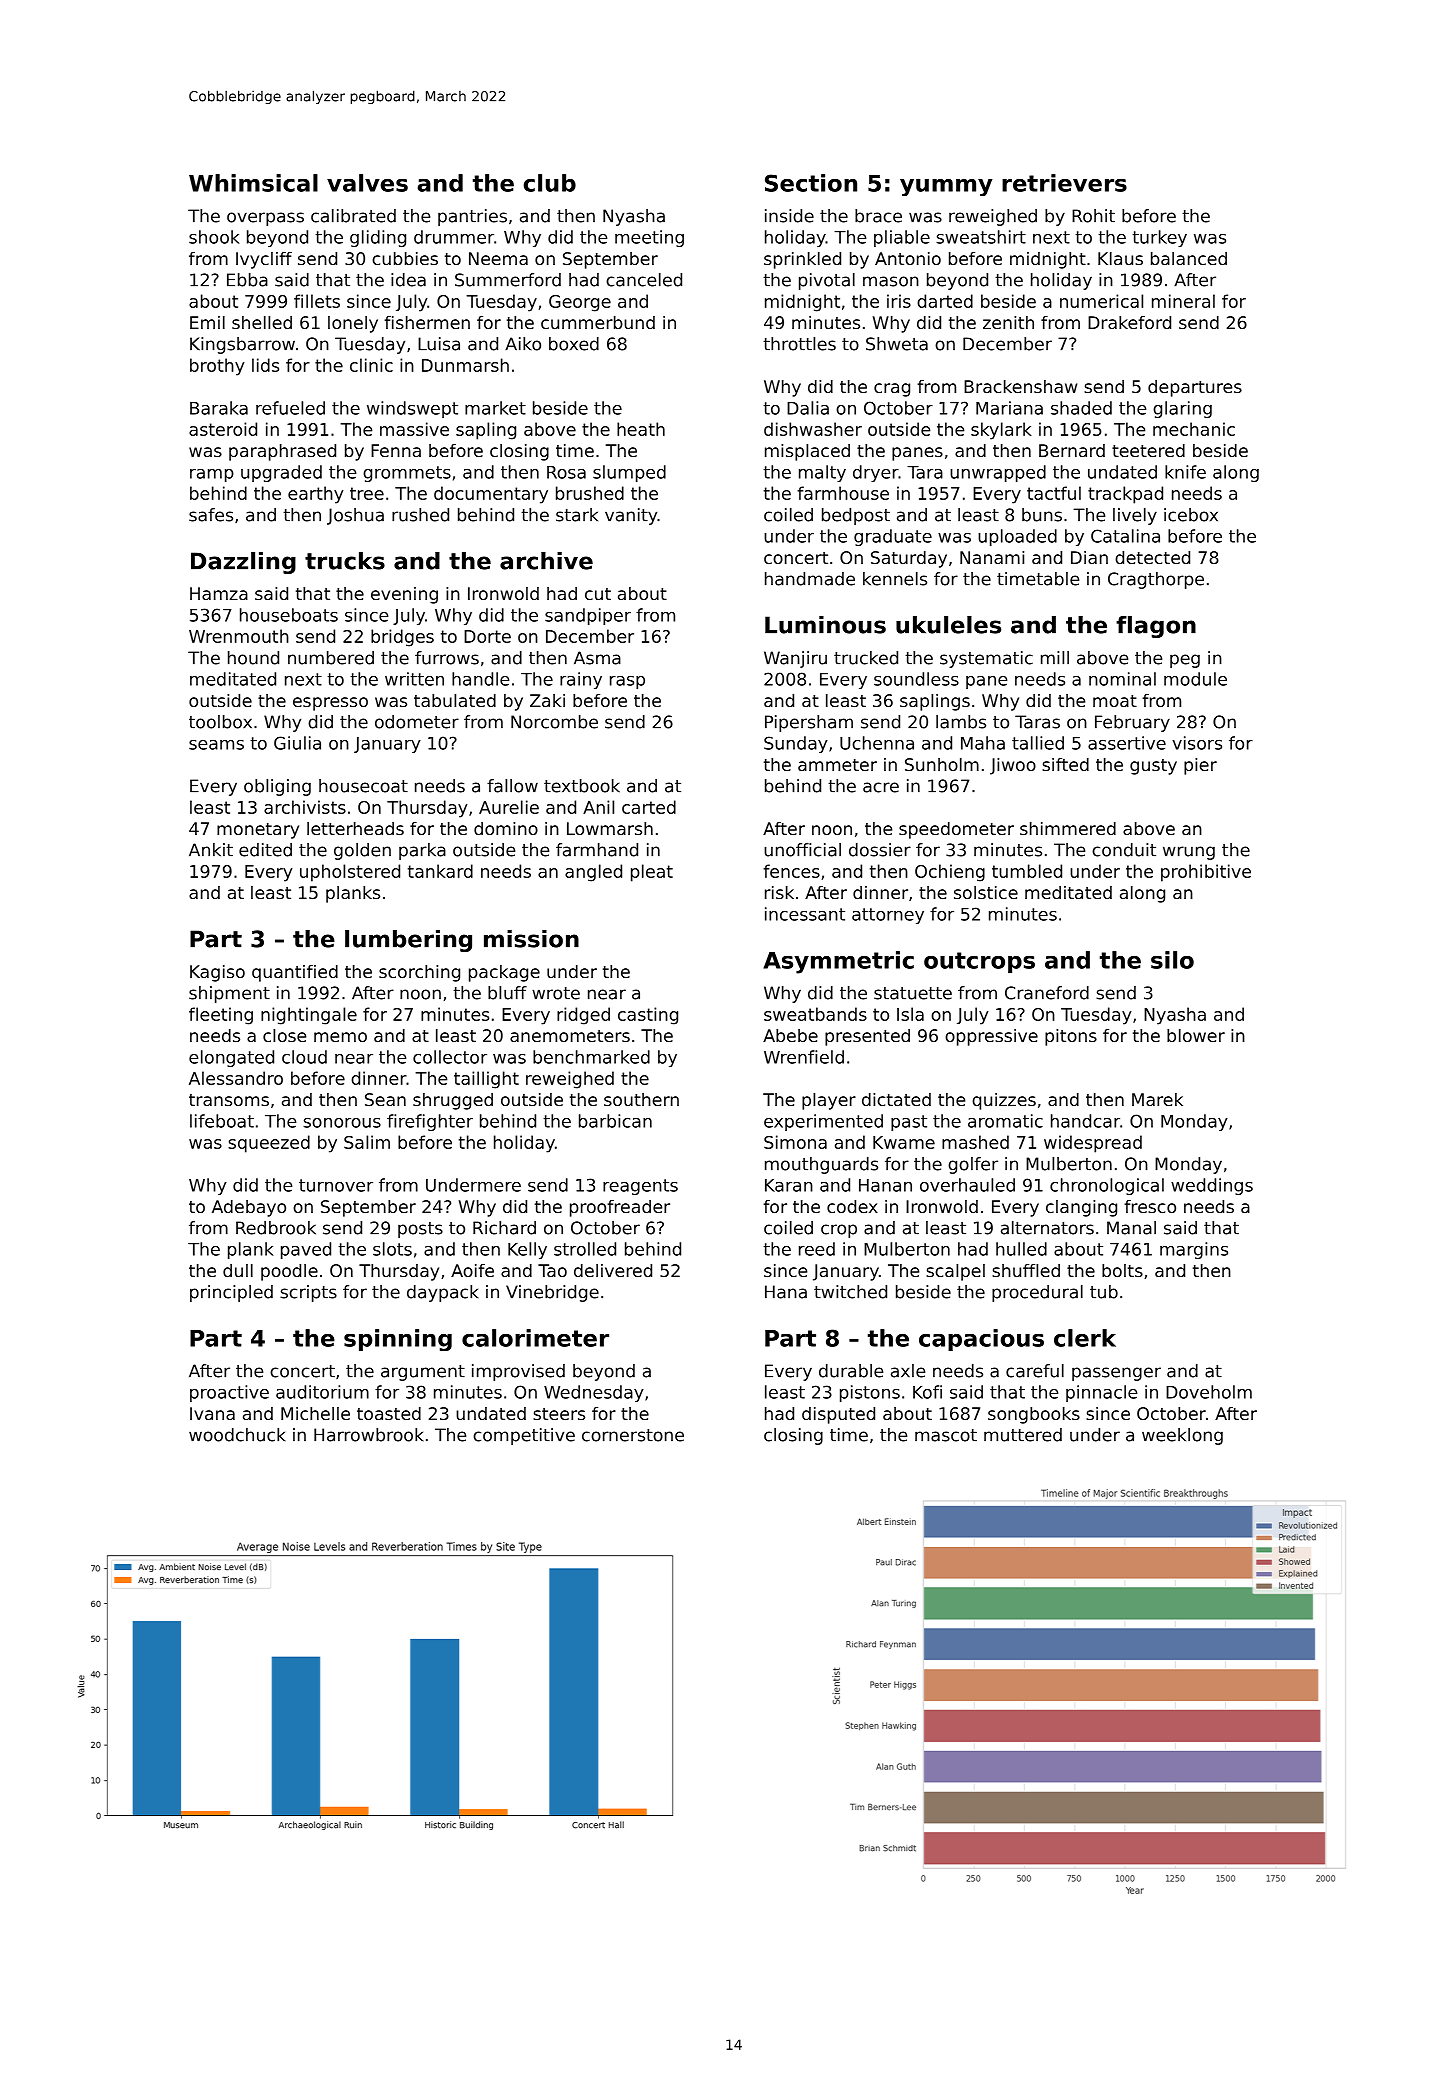 This document has width=1450, height=2100. Describe the element at coordinates (582, 786) in the document. I see `textbook` at that location.
